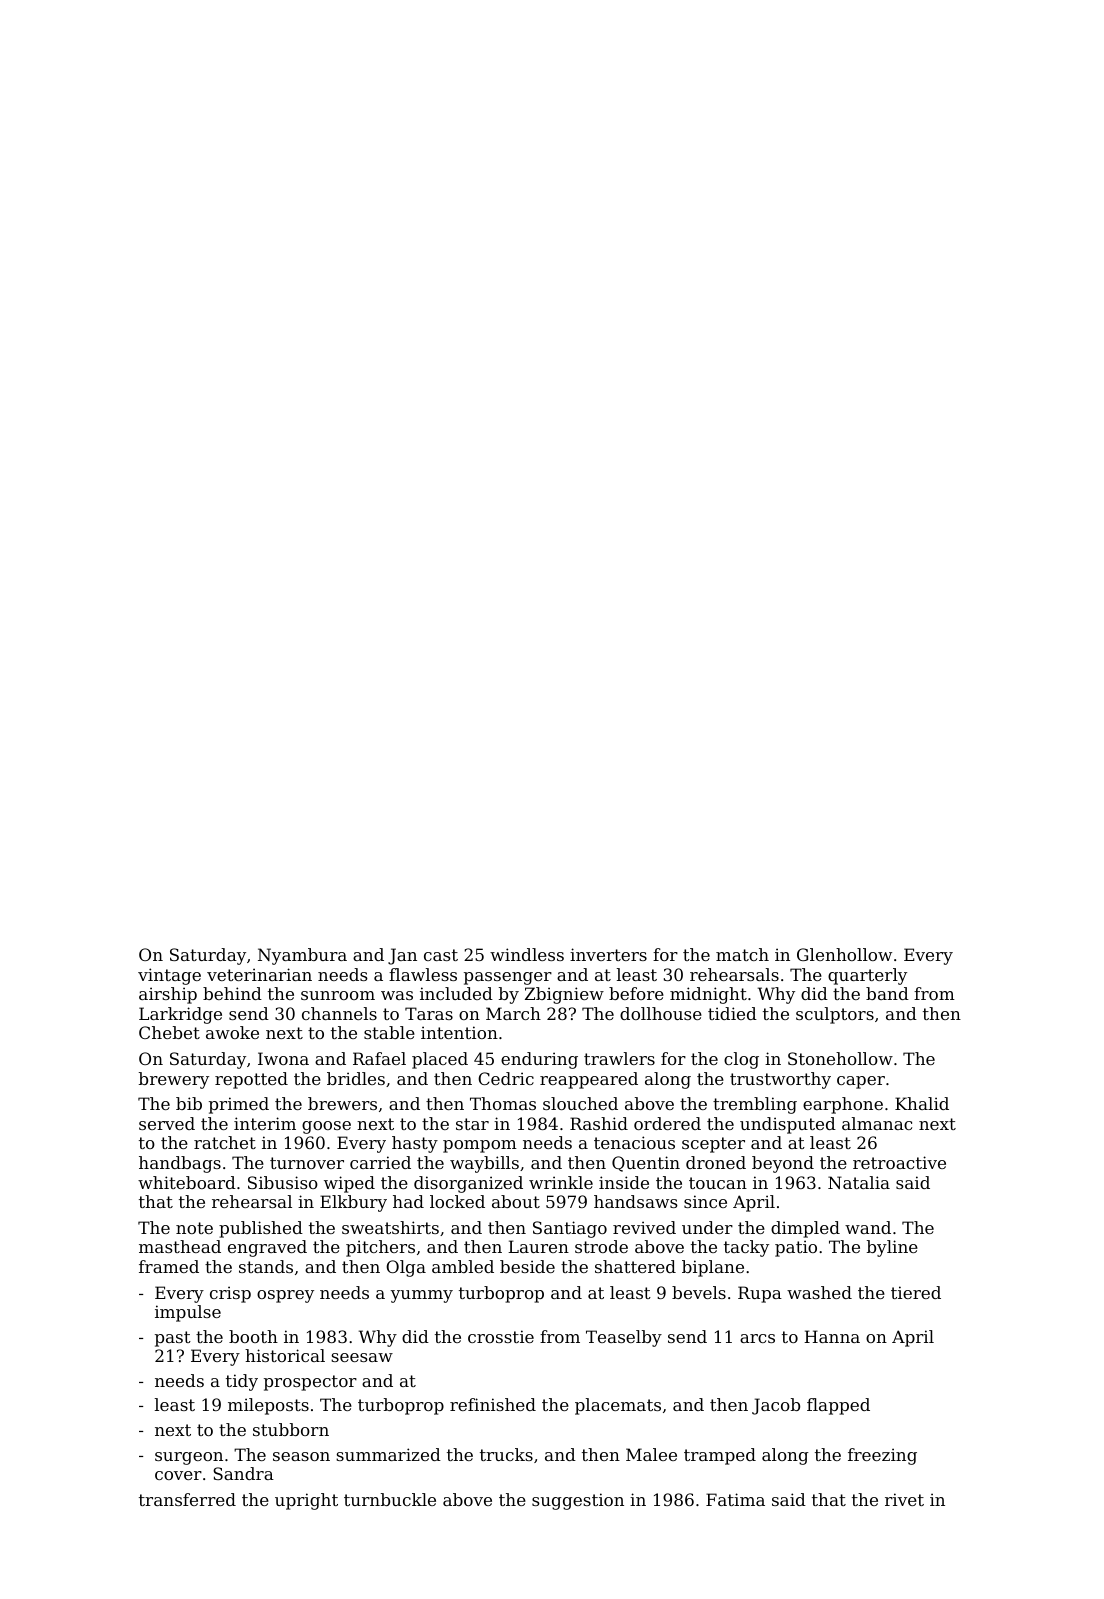  Describe the element at coordinates (268, 1406) in the page. I see `mileposts` at that location.
